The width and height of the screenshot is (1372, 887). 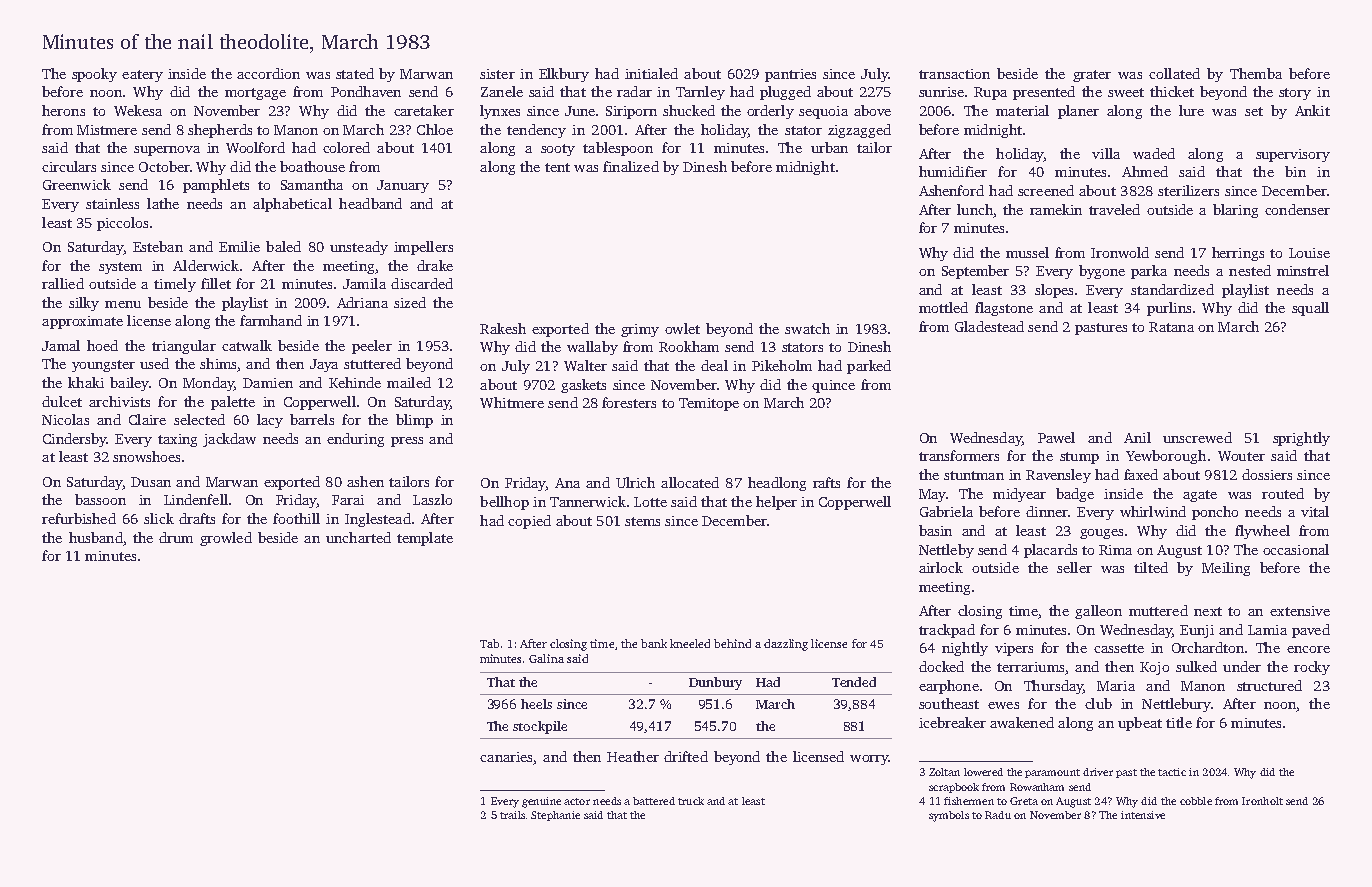 What do you see at coordinates (208, 384) in the screenshot?
I see `Monday` at bounding box center [208, 384].
